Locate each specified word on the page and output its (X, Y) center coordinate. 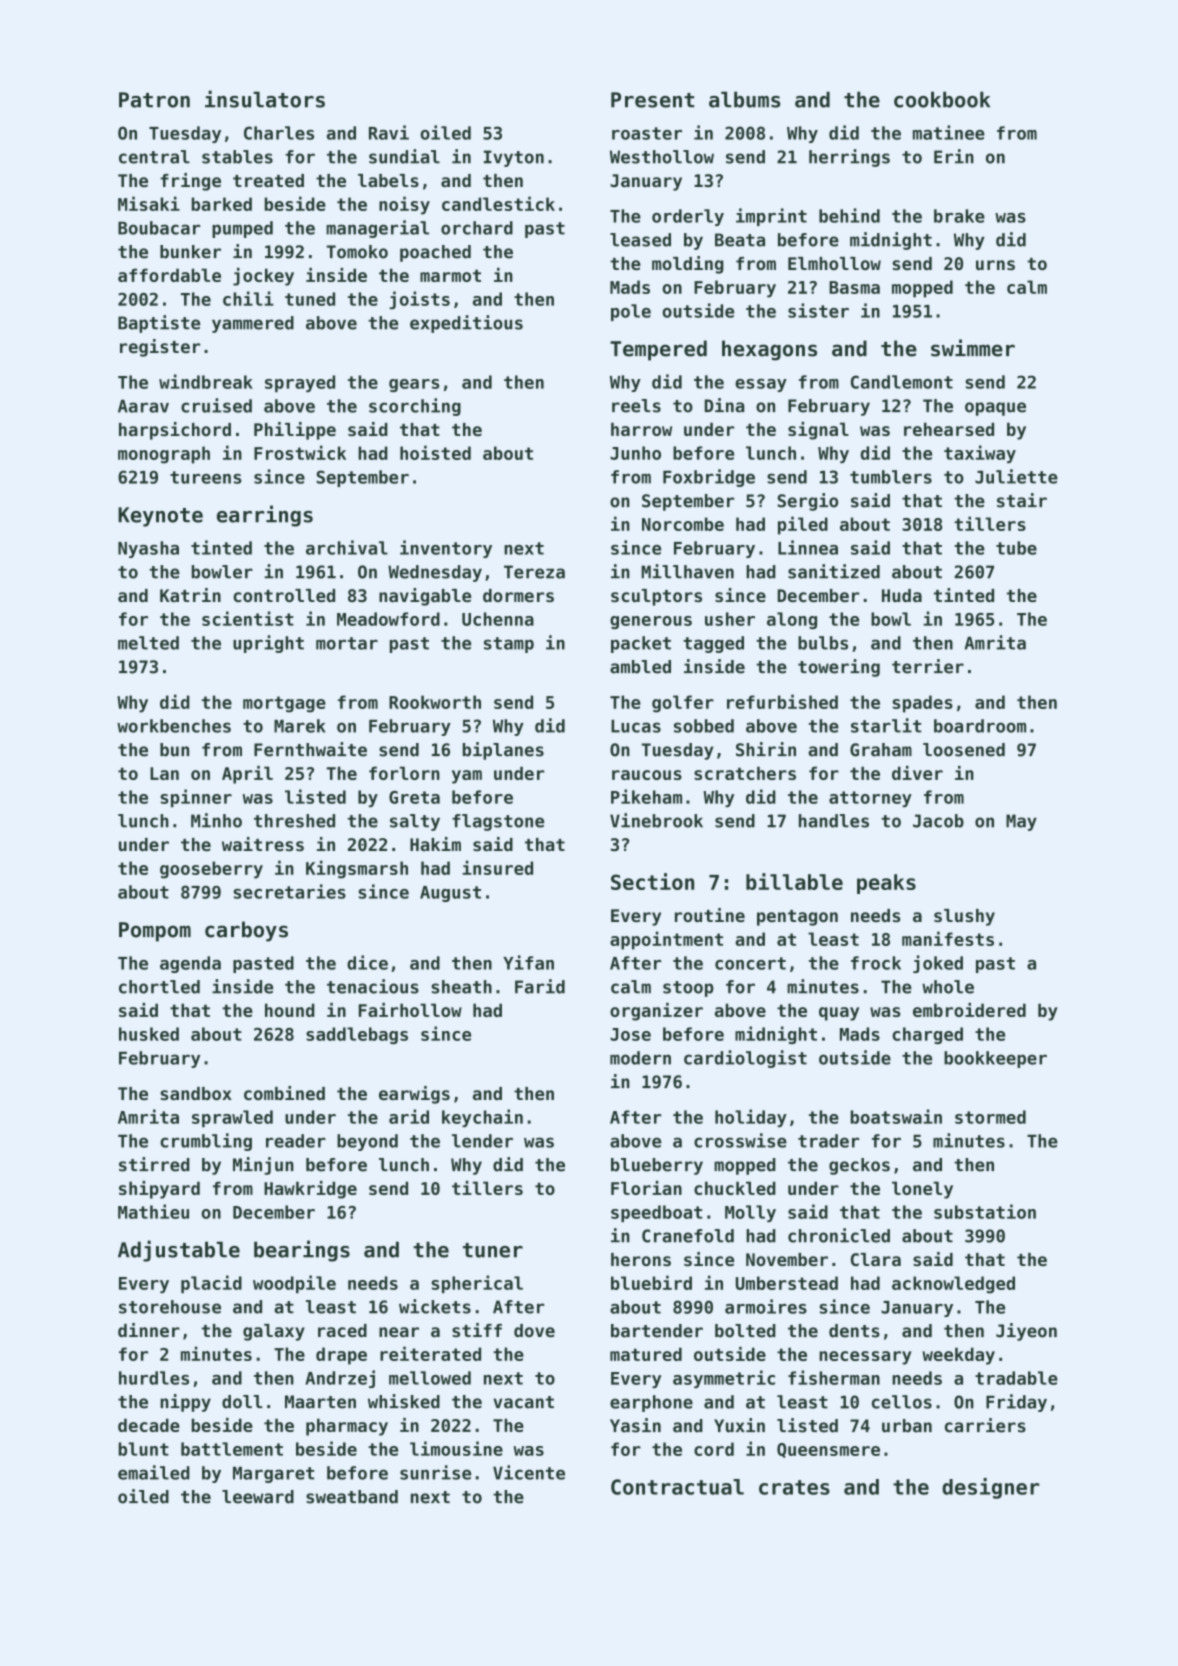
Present (652, 100)
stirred (154, 1164)
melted (148, 643)
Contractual (677, 1487)
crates (794, 1487)
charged (927, 1035)
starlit (886, 725)
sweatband (352, 1497)
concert (750, 963)
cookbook (942, 99)
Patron (154, 100)
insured (497, 867)
